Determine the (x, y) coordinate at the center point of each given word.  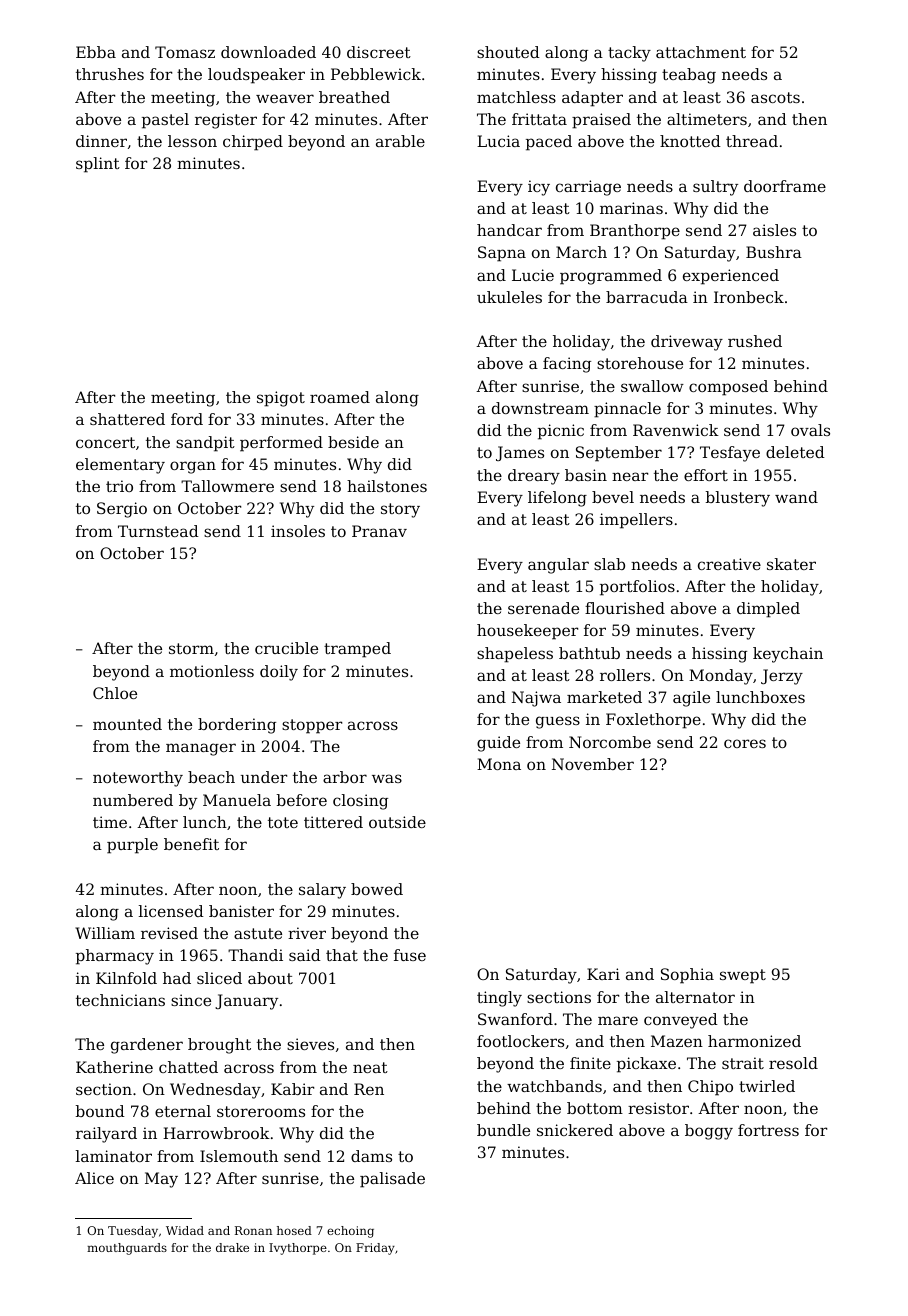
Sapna (502, 254)
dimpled (768, 610)
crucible (286, 648)
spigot (281, 399)
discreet (379, 52)
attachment (701, 52)
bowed (377, 889)
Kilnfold (126, 978)
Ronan (253, 1230)
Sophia (687, 976)
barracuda (647, 297)
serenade (543, 608)
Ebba (96, 52)
